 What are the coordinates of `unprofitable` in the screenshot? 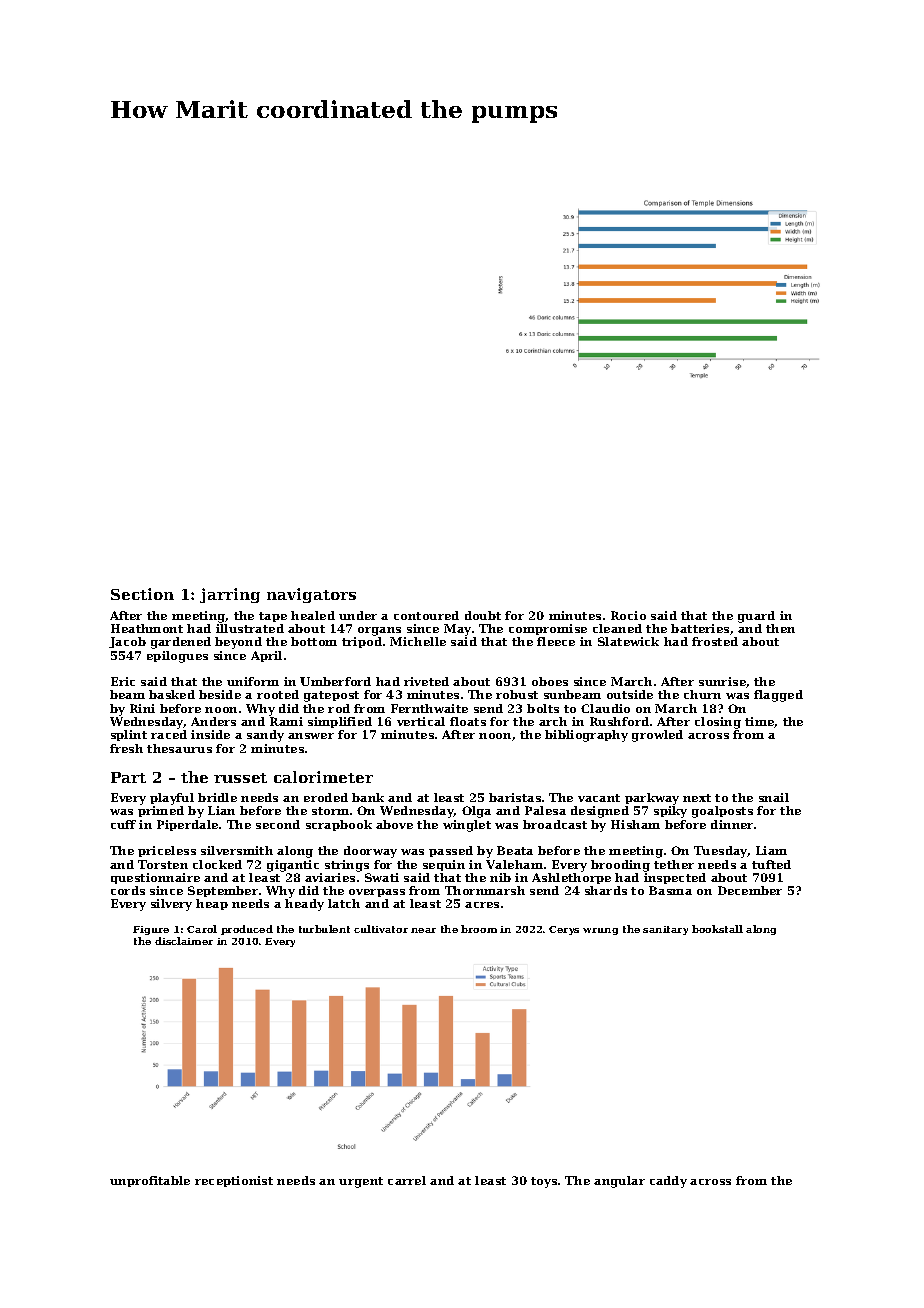 It's located at (150, 1181).
